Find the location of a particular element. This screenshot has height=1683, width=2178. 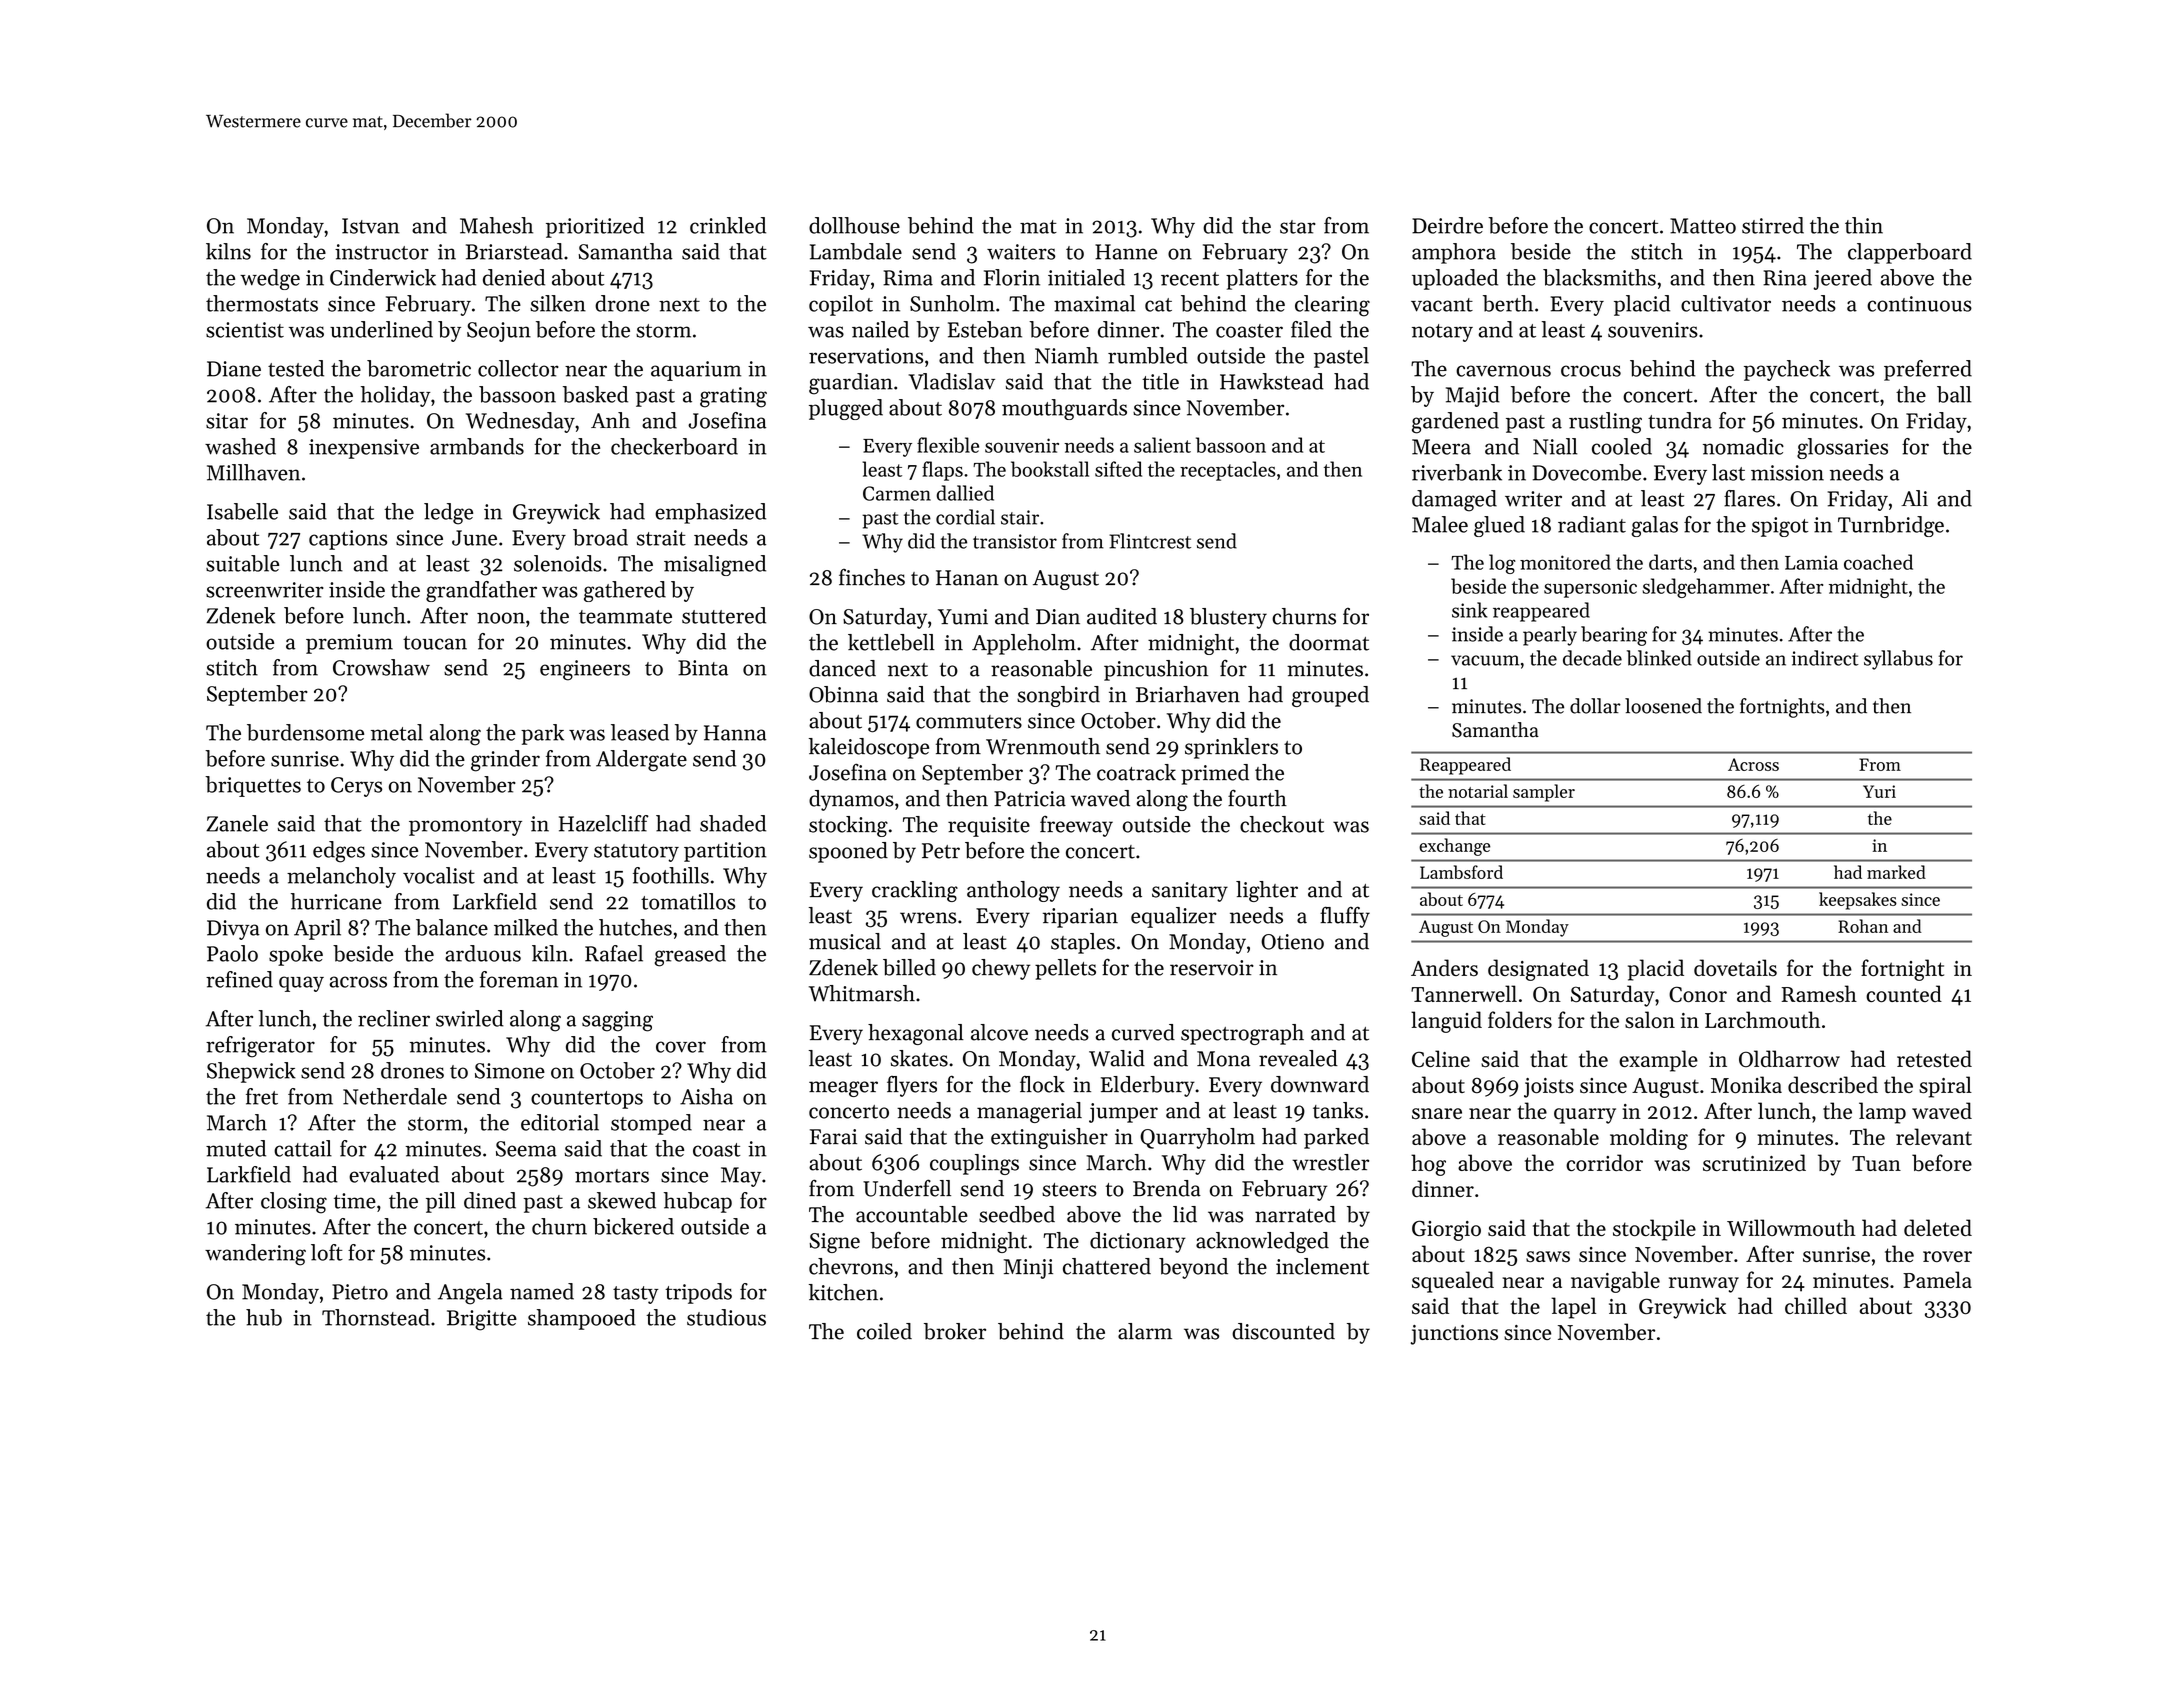

flyers is located at coordinates (912, 1086).
